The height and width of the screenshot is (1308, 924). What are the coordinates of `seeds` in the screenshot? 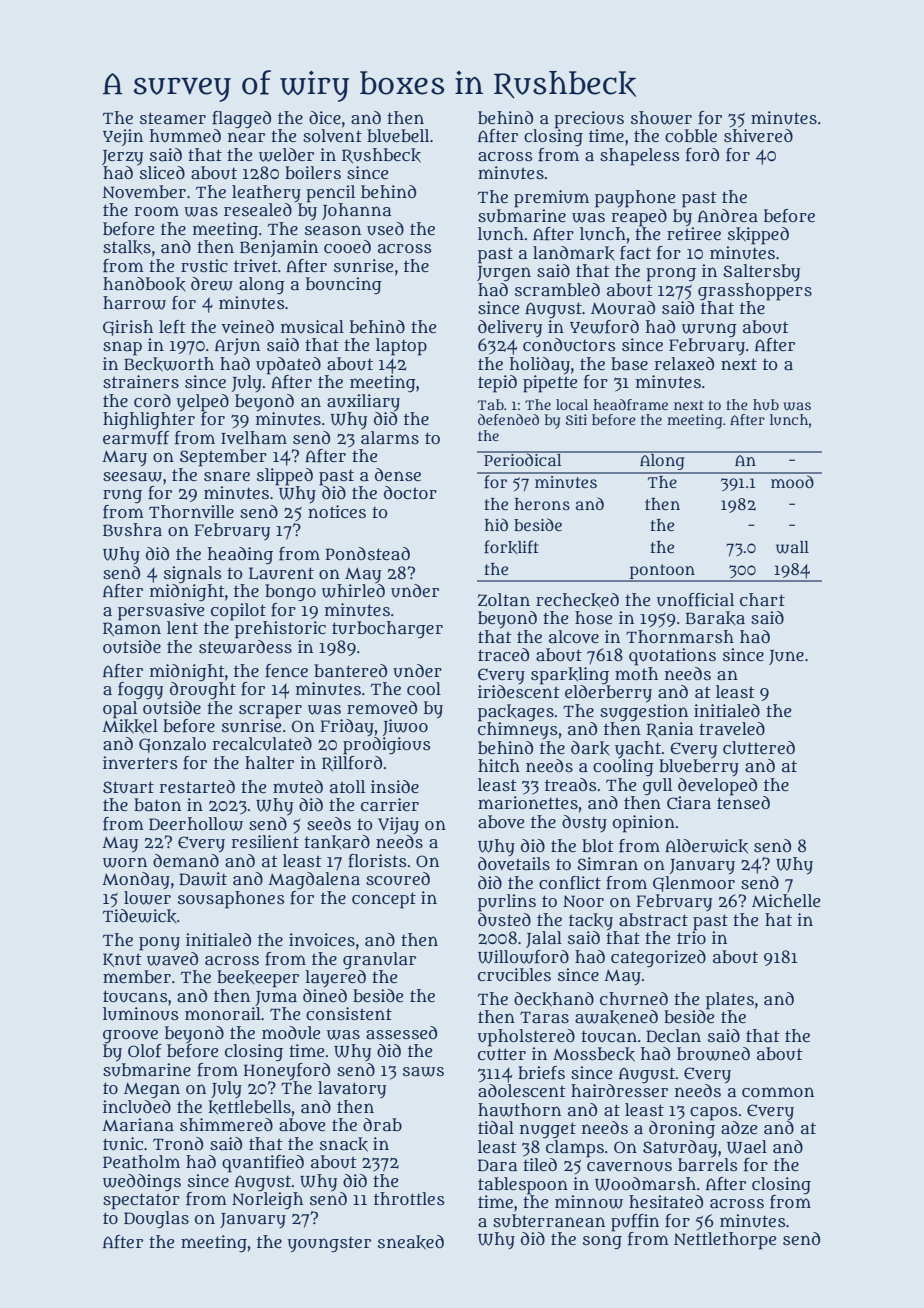 It's located at (329, 823).
